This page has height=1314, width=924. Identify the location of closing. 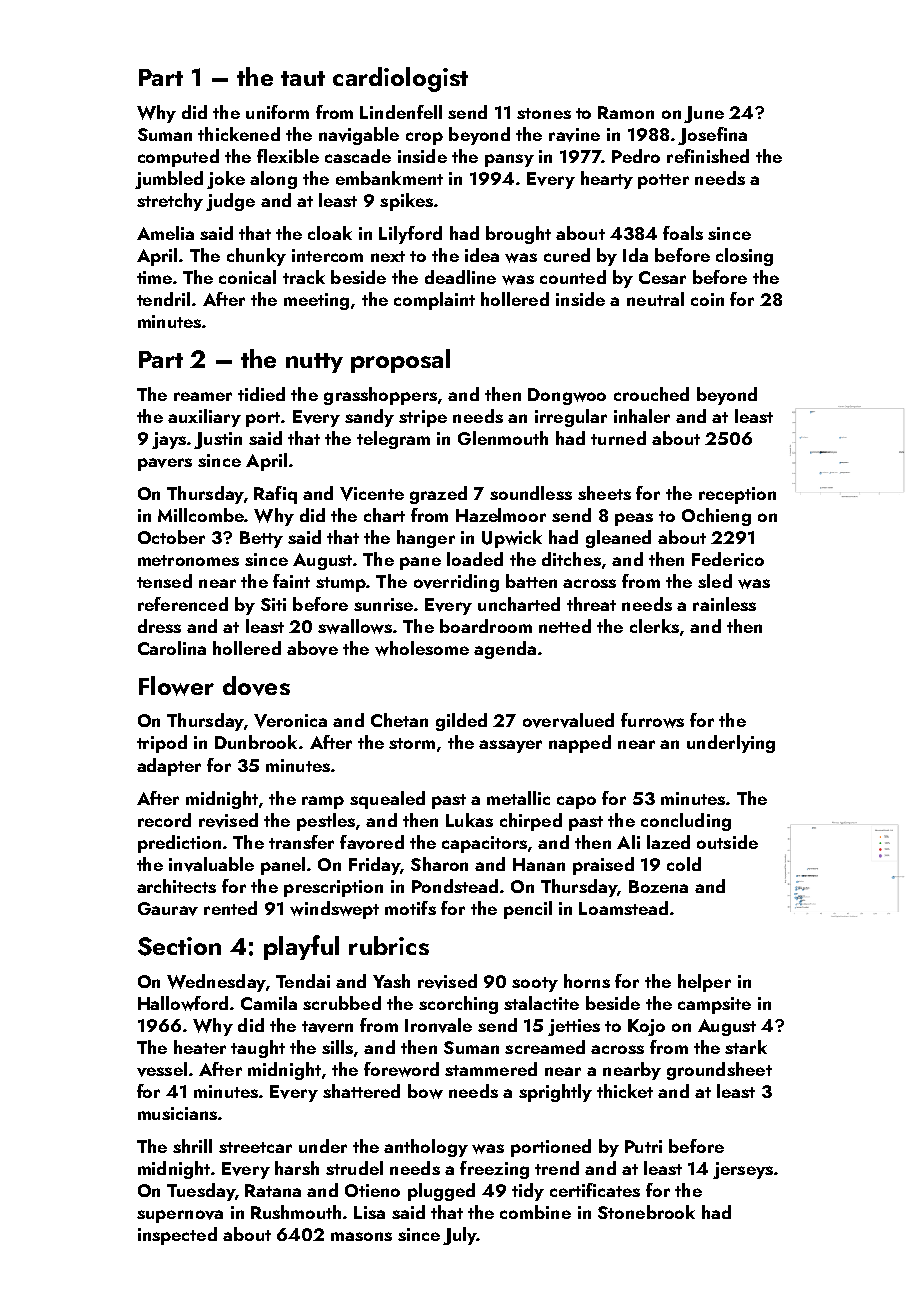
(744, 257).
